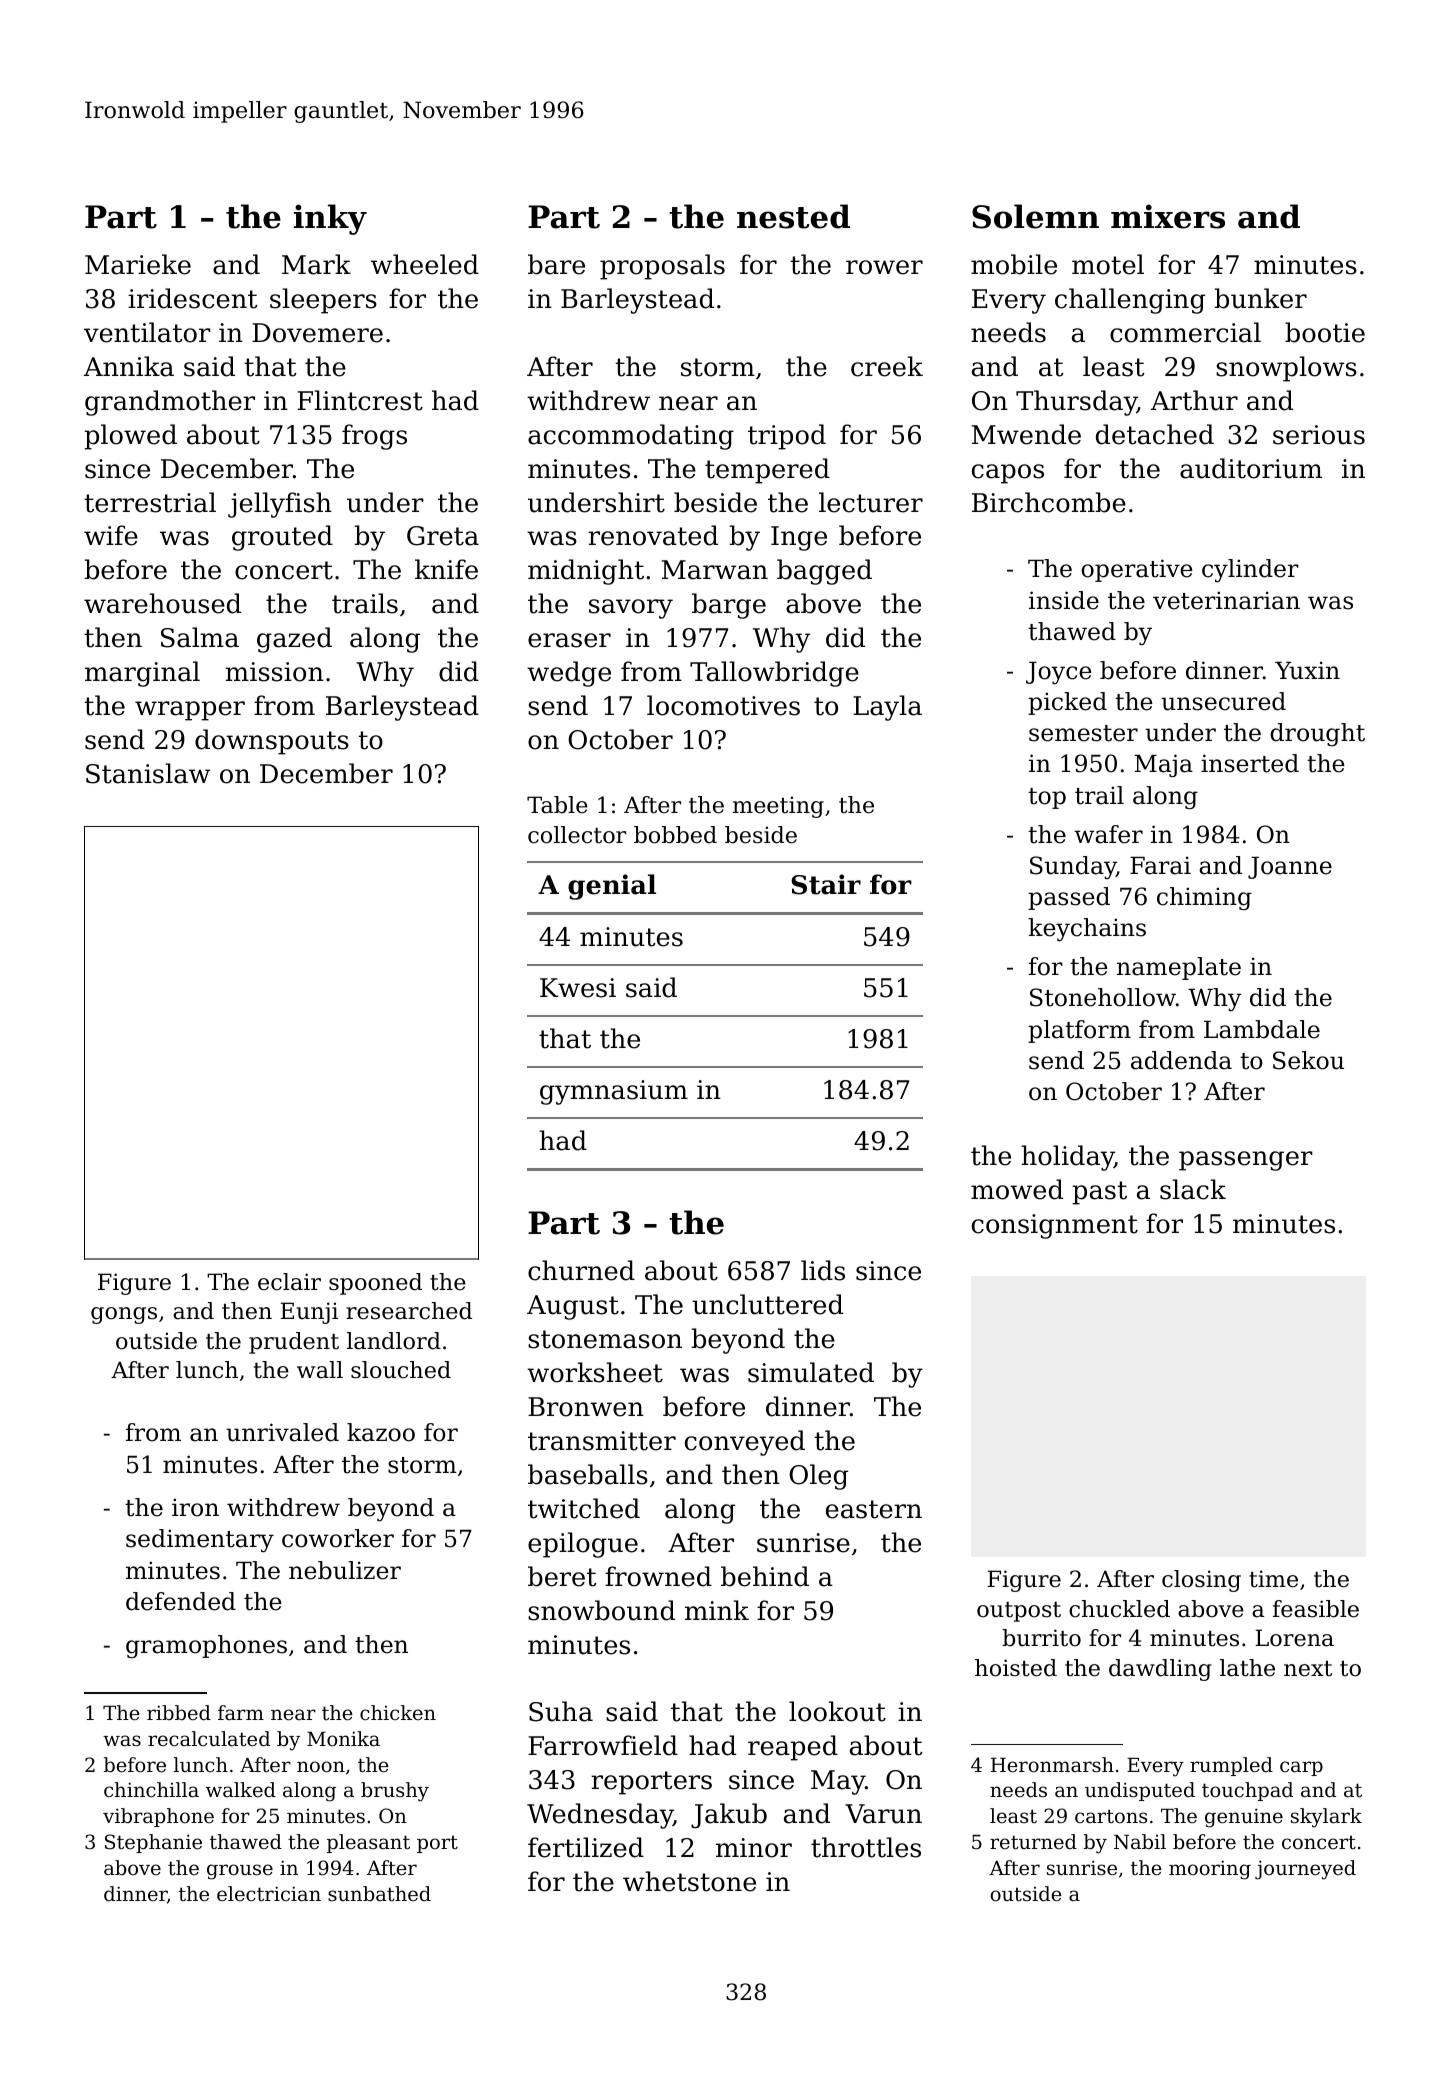  I want to click on gymnasium, so click(614, 1092).
